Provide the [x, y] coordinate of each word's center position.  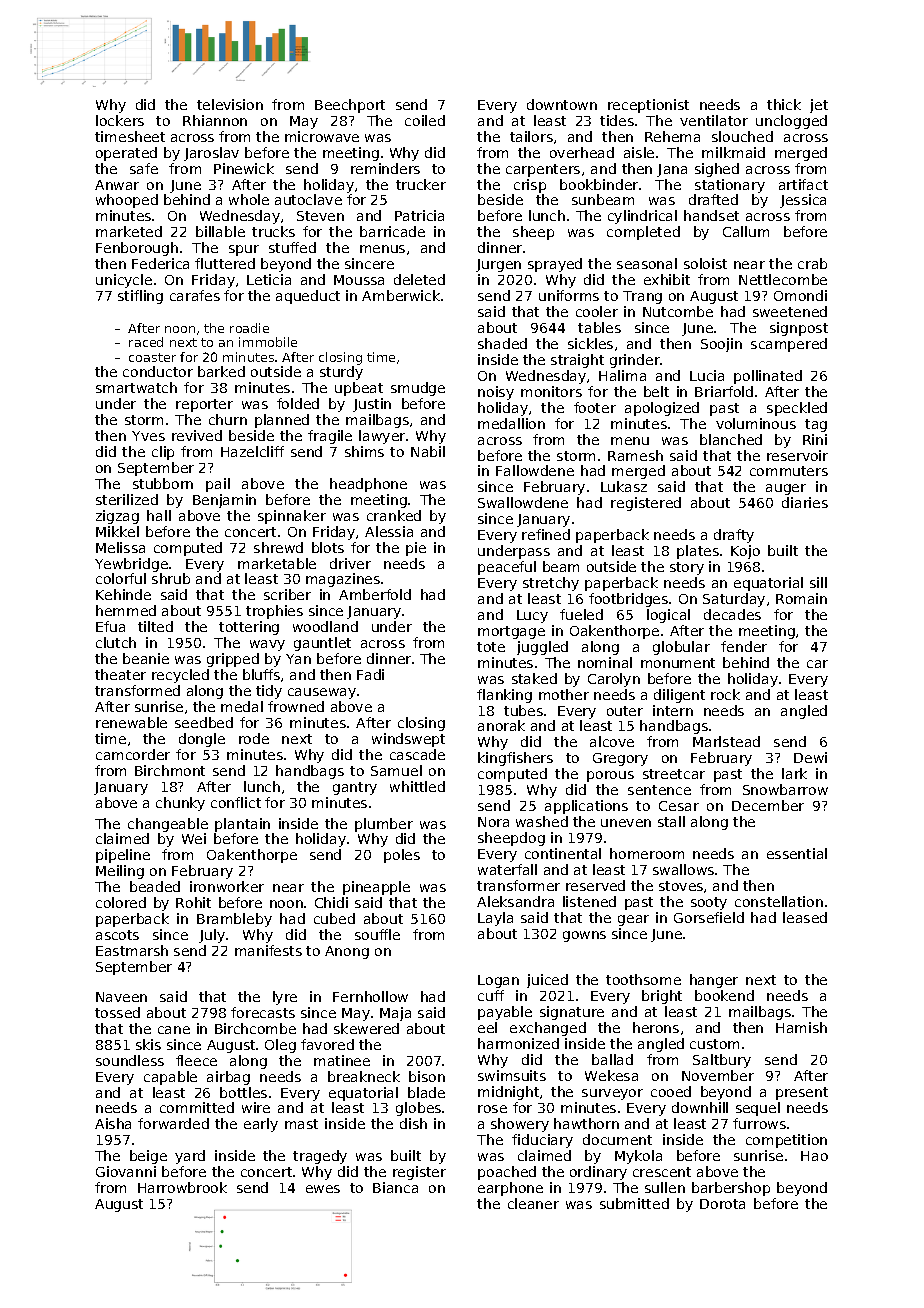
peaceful [507, 568]
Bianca [395, 1187]
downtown [562, 104]
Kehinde [123, 594]
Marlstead [726, 741]
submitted [634, 1203]
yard [190, 1157]
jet [819, 106]
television [230, 104]
